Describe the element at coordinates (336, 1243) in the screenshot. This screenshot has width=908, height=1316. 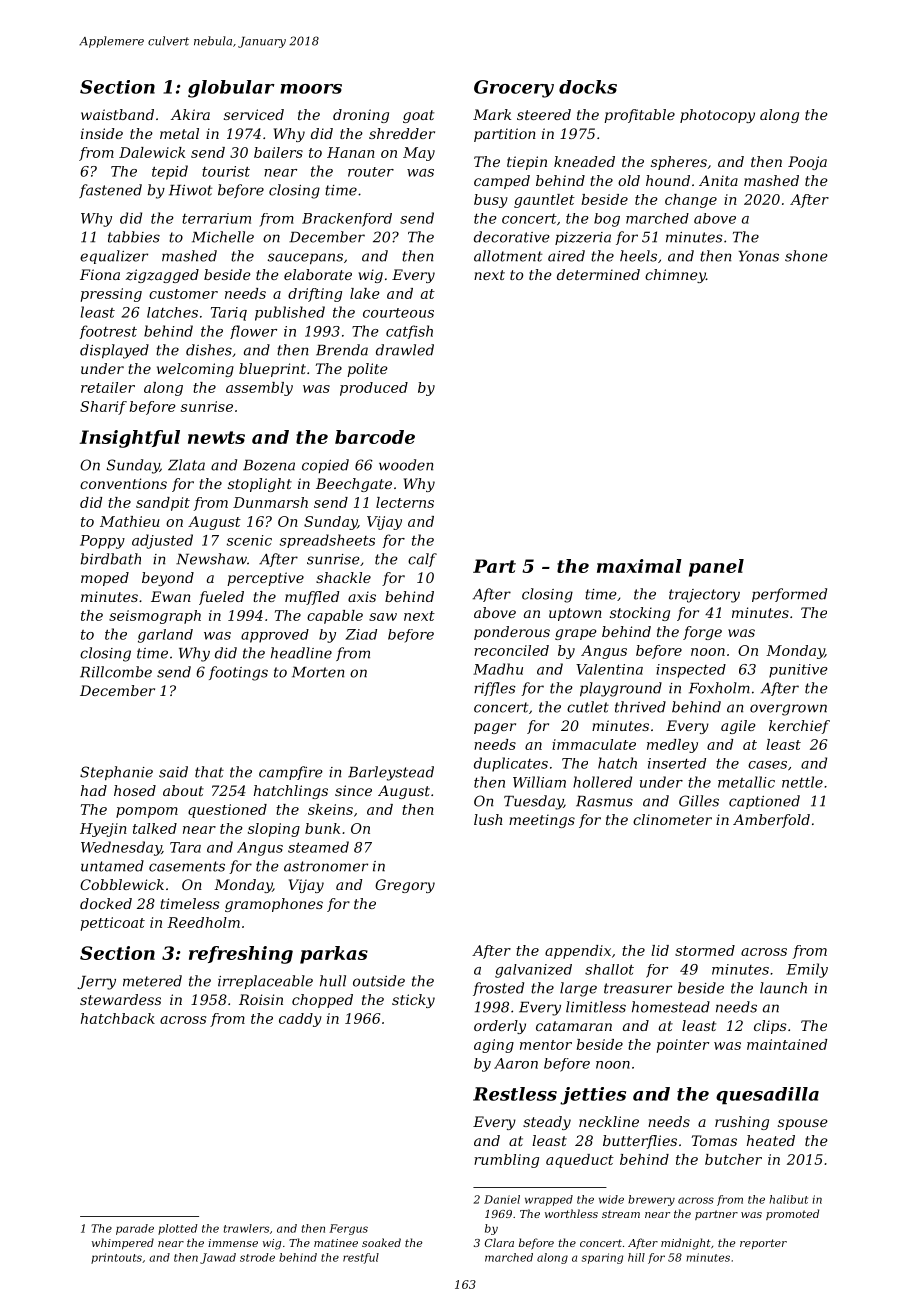
I see `matinee` at that location.
